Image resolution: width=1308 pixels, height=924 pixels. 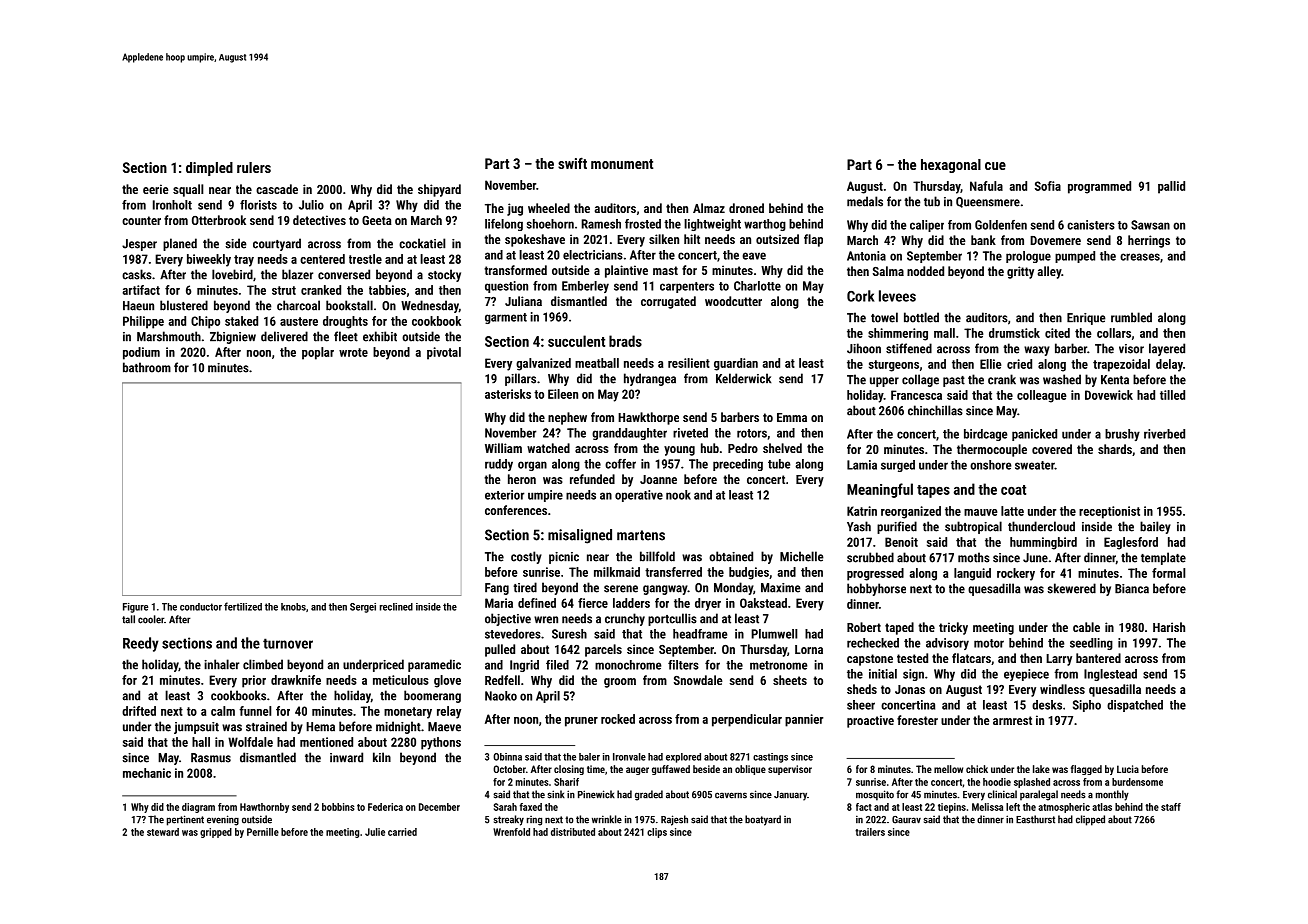 What do you see at coordinates (864, 348) in the screenshot?
I see `Jihoon` at bounding box center [864, 348].
